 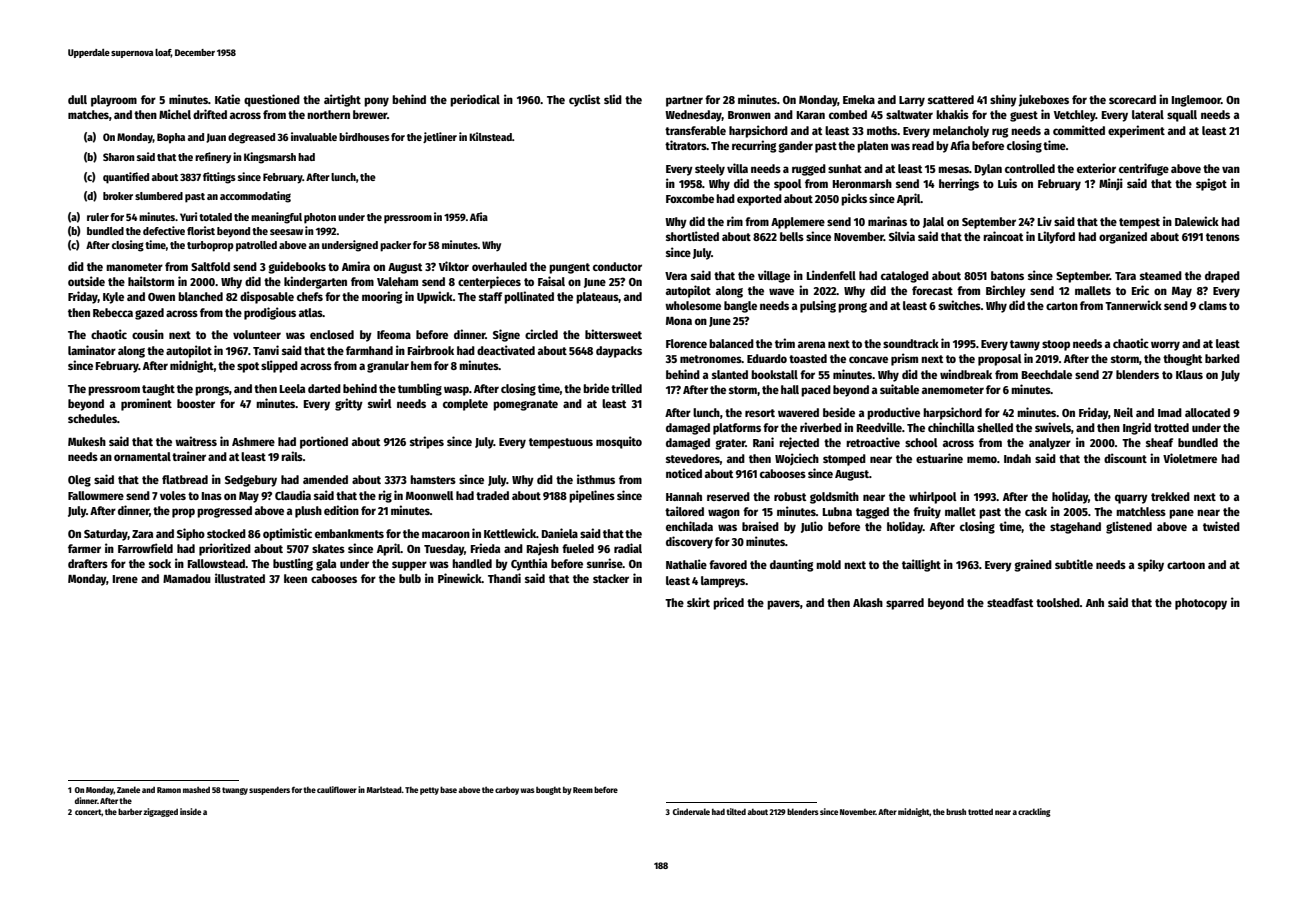 I want to click on pulsing, so click(x=818, y=306).
